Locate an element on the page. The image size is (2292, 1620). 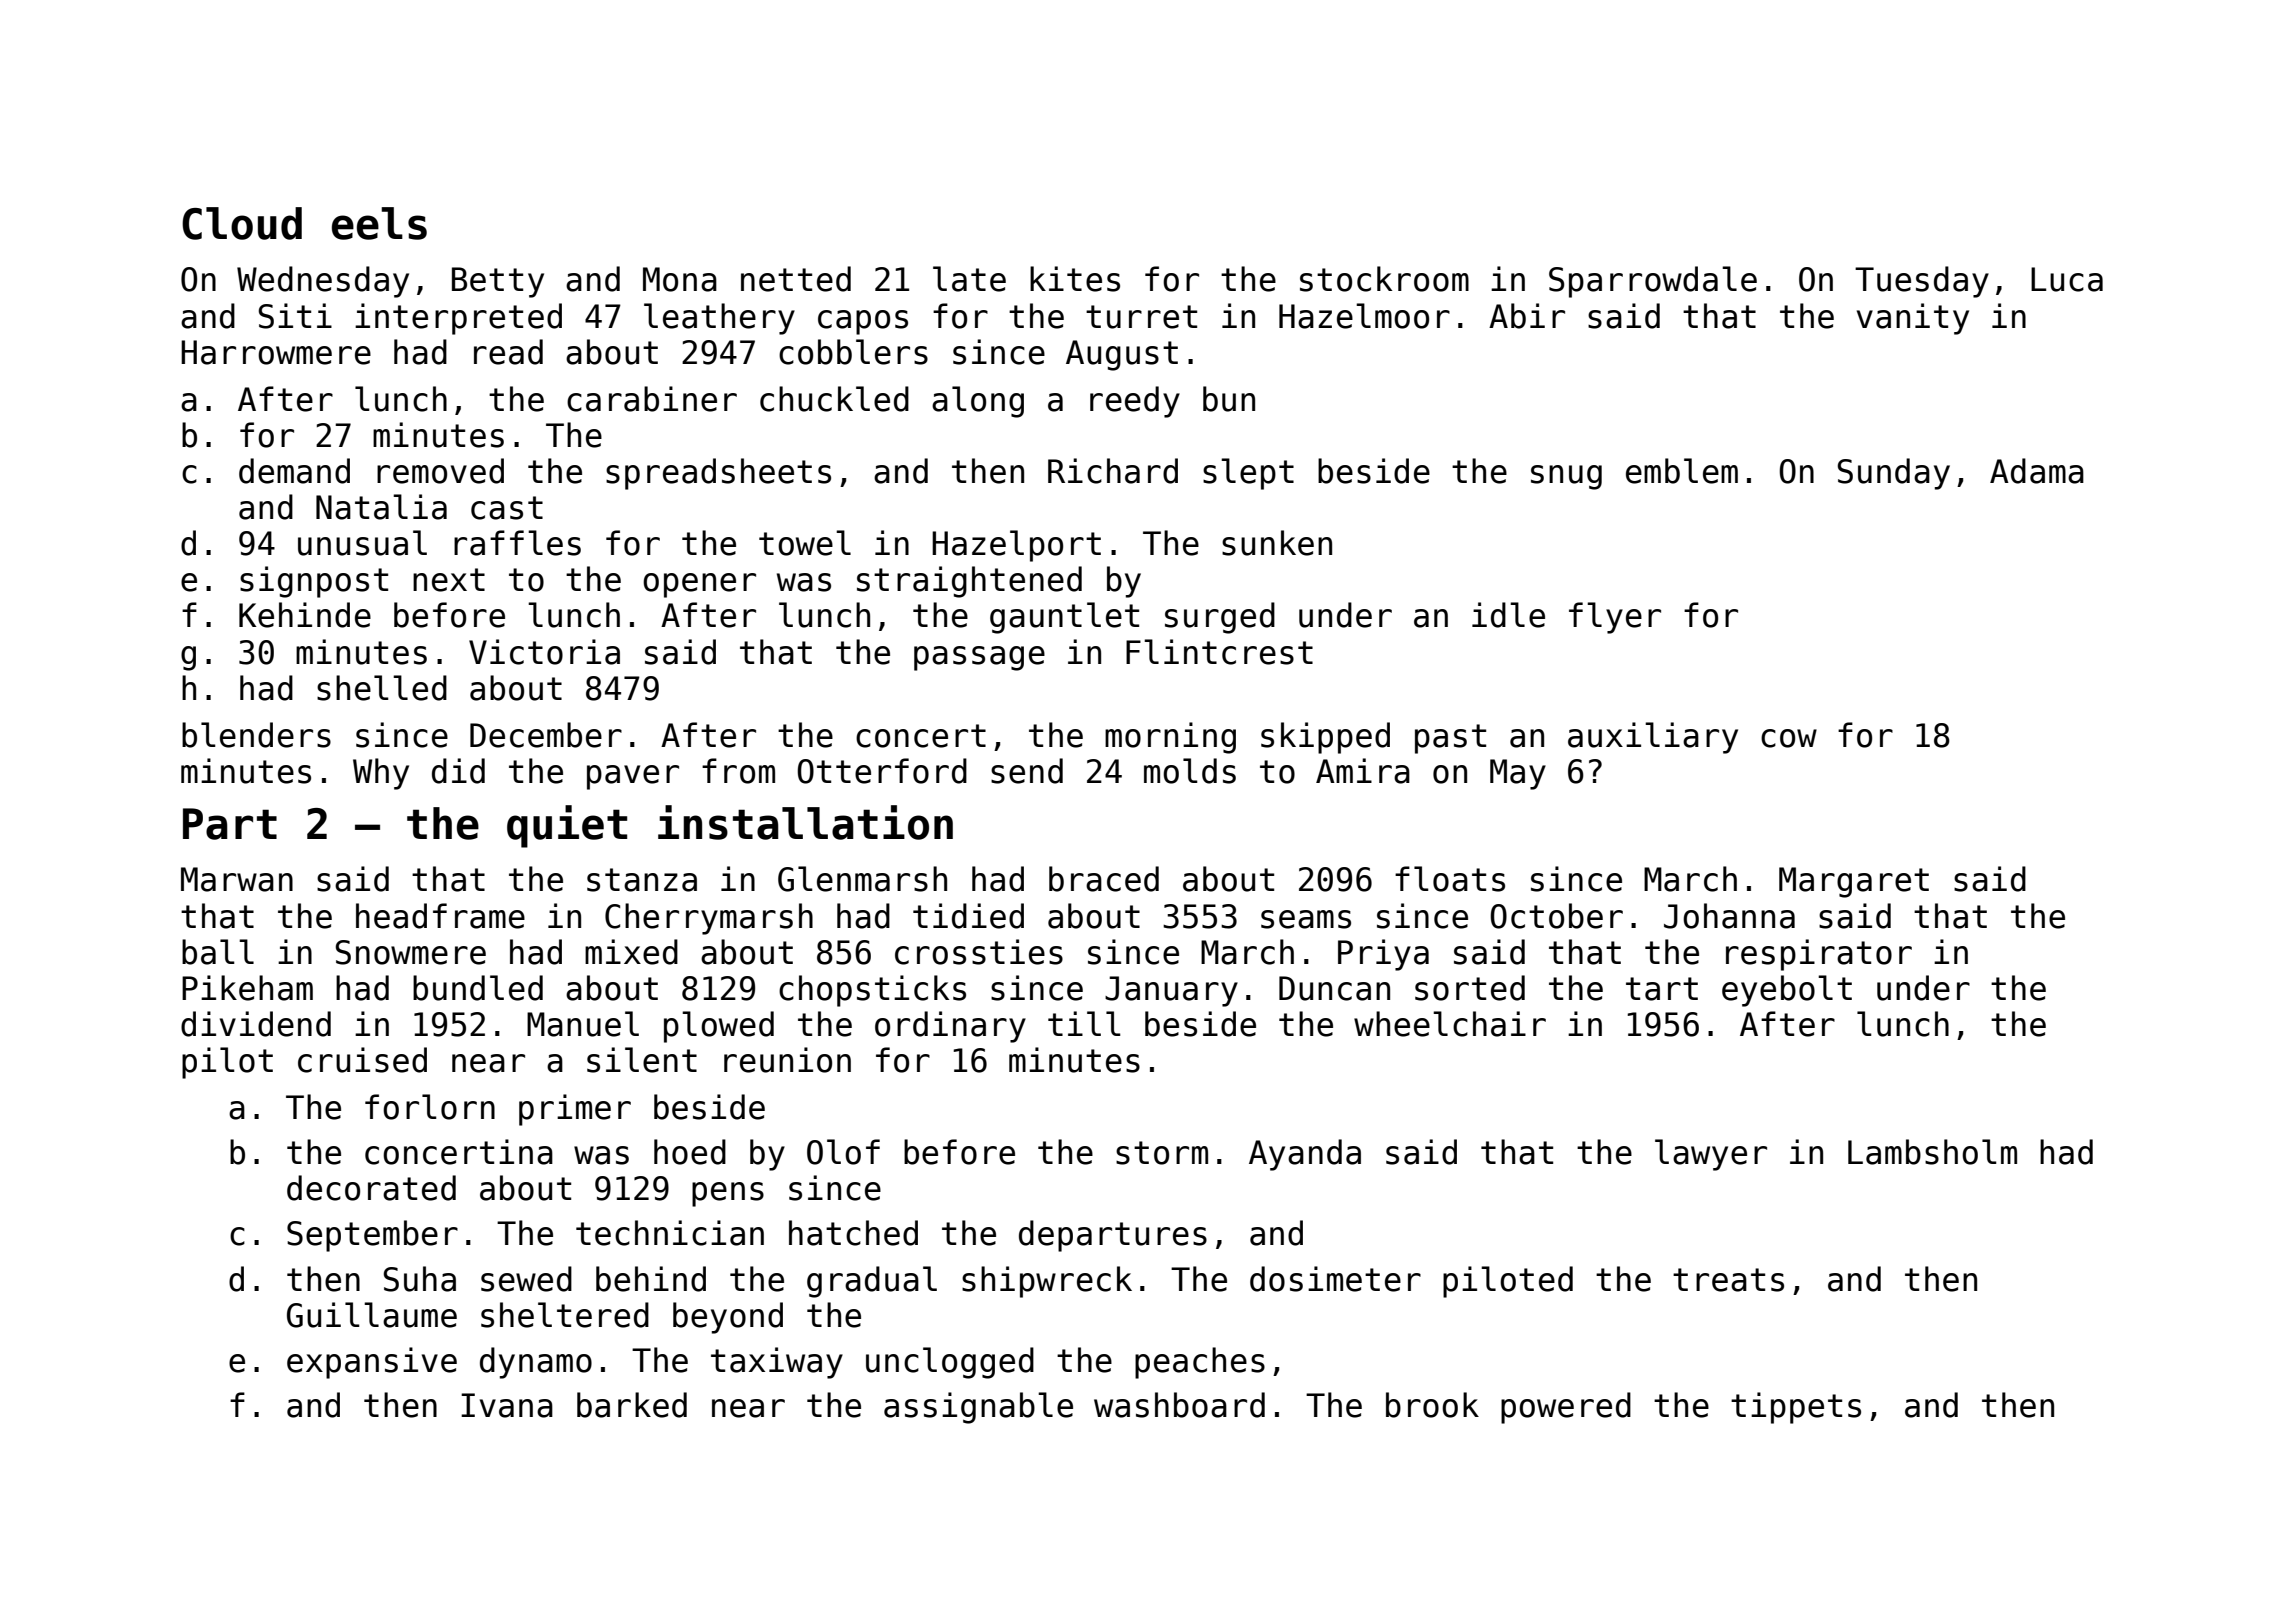
flyer is located at coordinates (1615, 618).
